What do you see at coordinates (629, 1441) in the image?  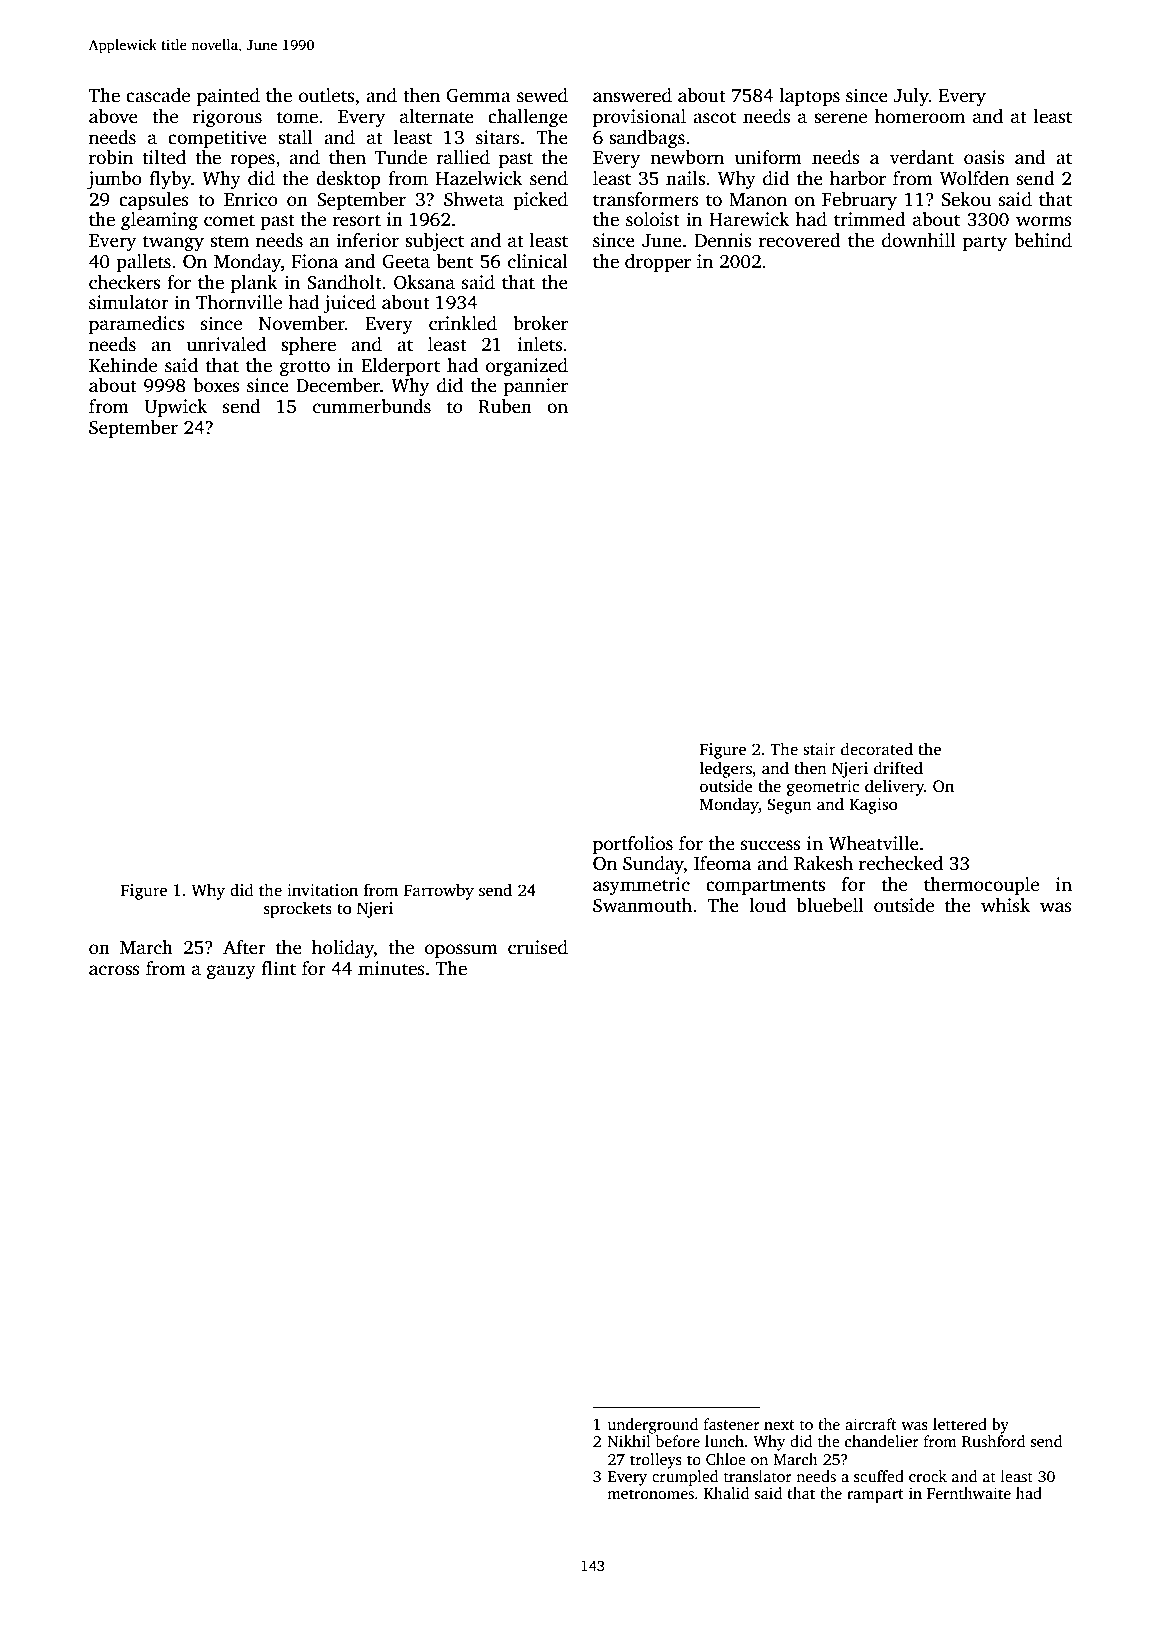 I see `Nikhil` at bounding box center [629, 1441].
